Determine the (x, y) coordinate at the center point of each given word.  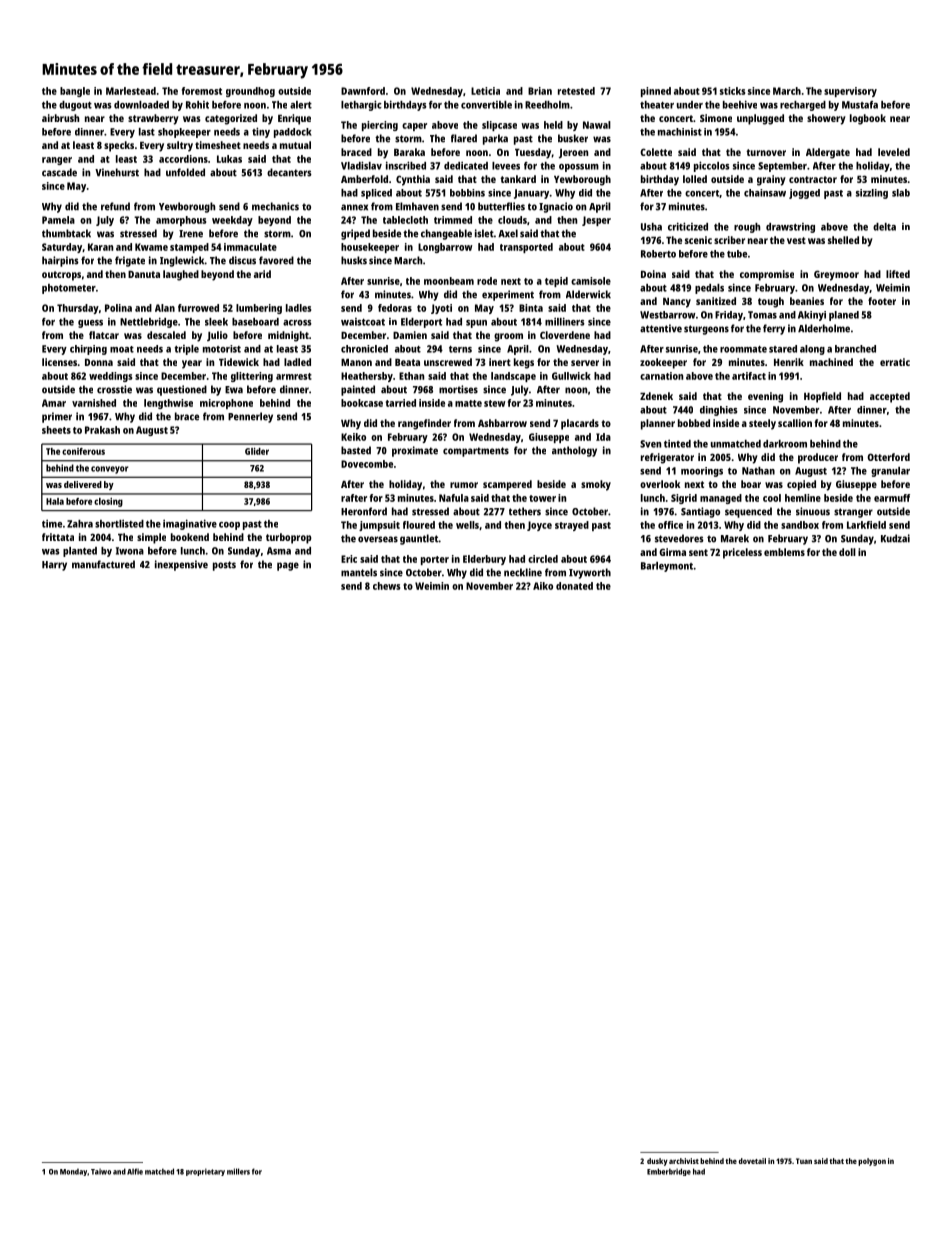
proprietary (205, 1172)
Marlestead (131, 91)
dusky (657, 1162)
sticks (732, 91)
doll (847, 552)
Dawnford (363, 91)
